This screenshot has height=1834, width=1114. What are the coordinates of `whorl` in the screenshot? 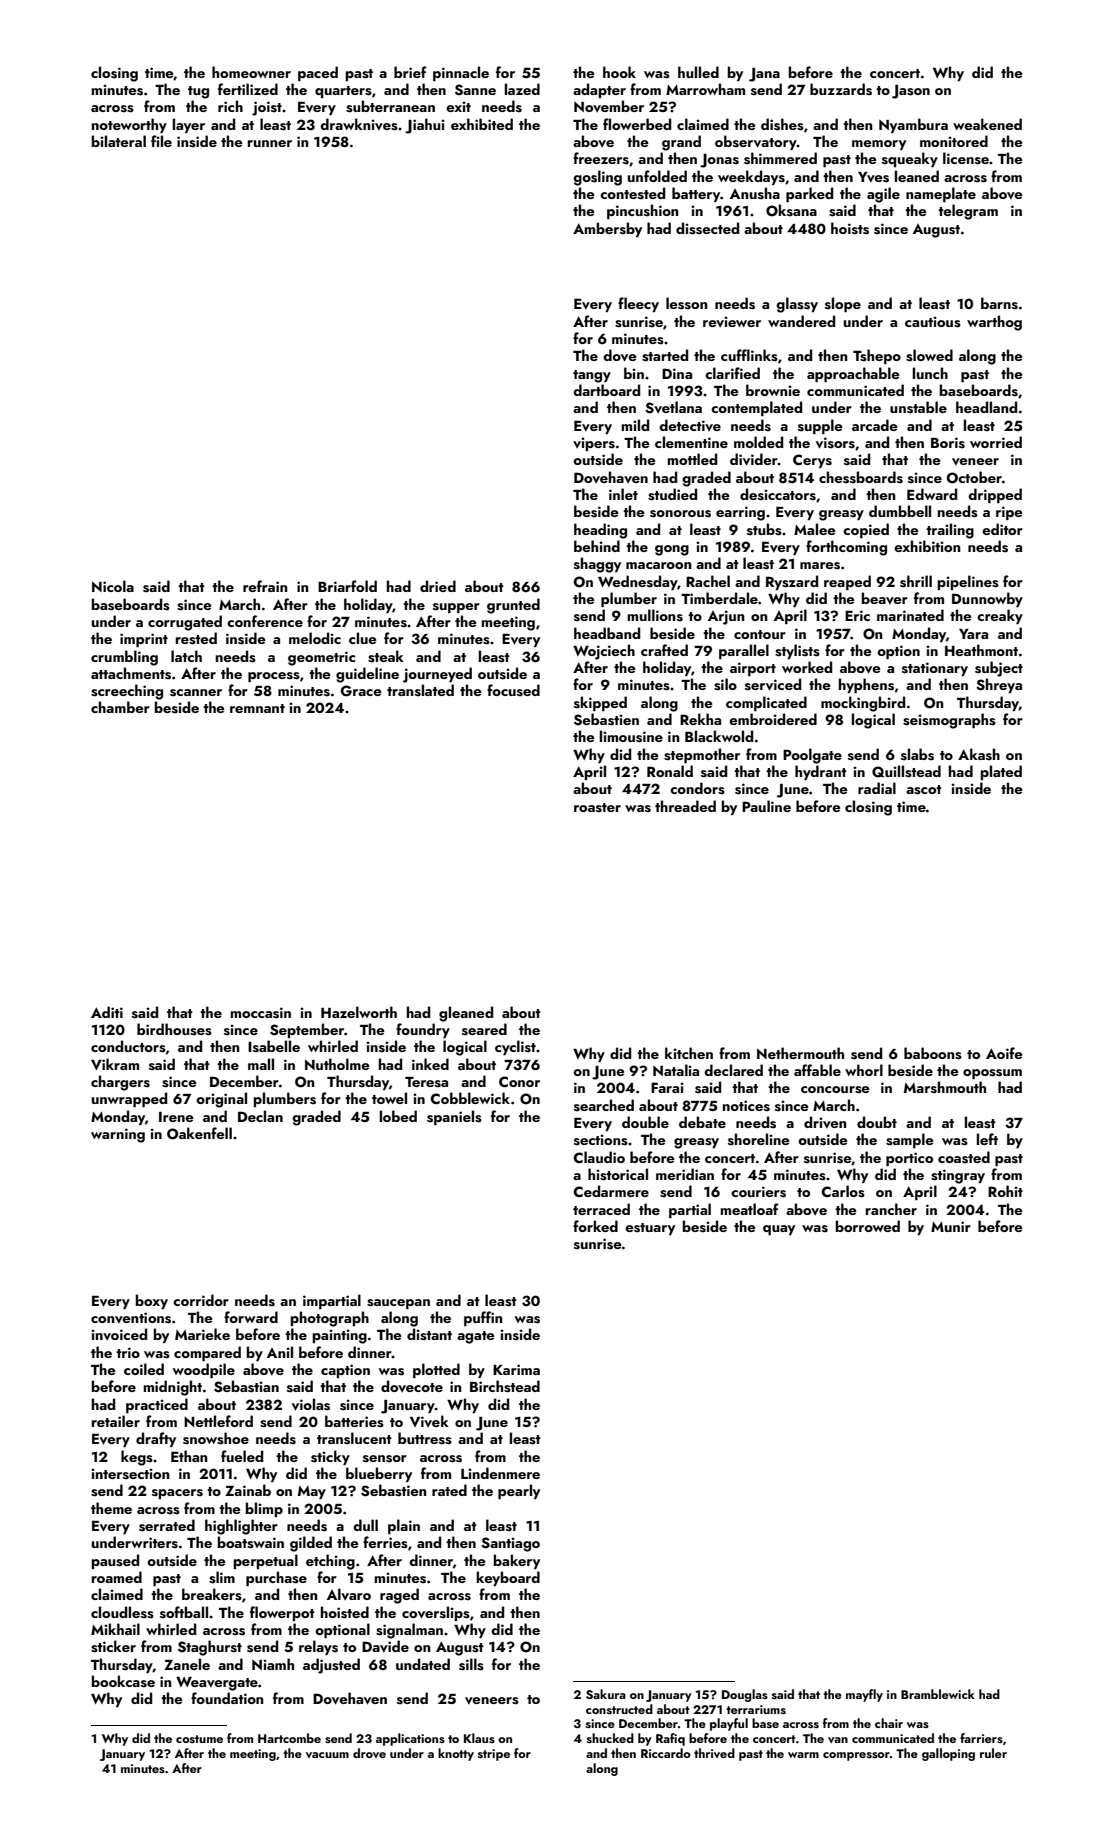 It's located at (864, 1070).
